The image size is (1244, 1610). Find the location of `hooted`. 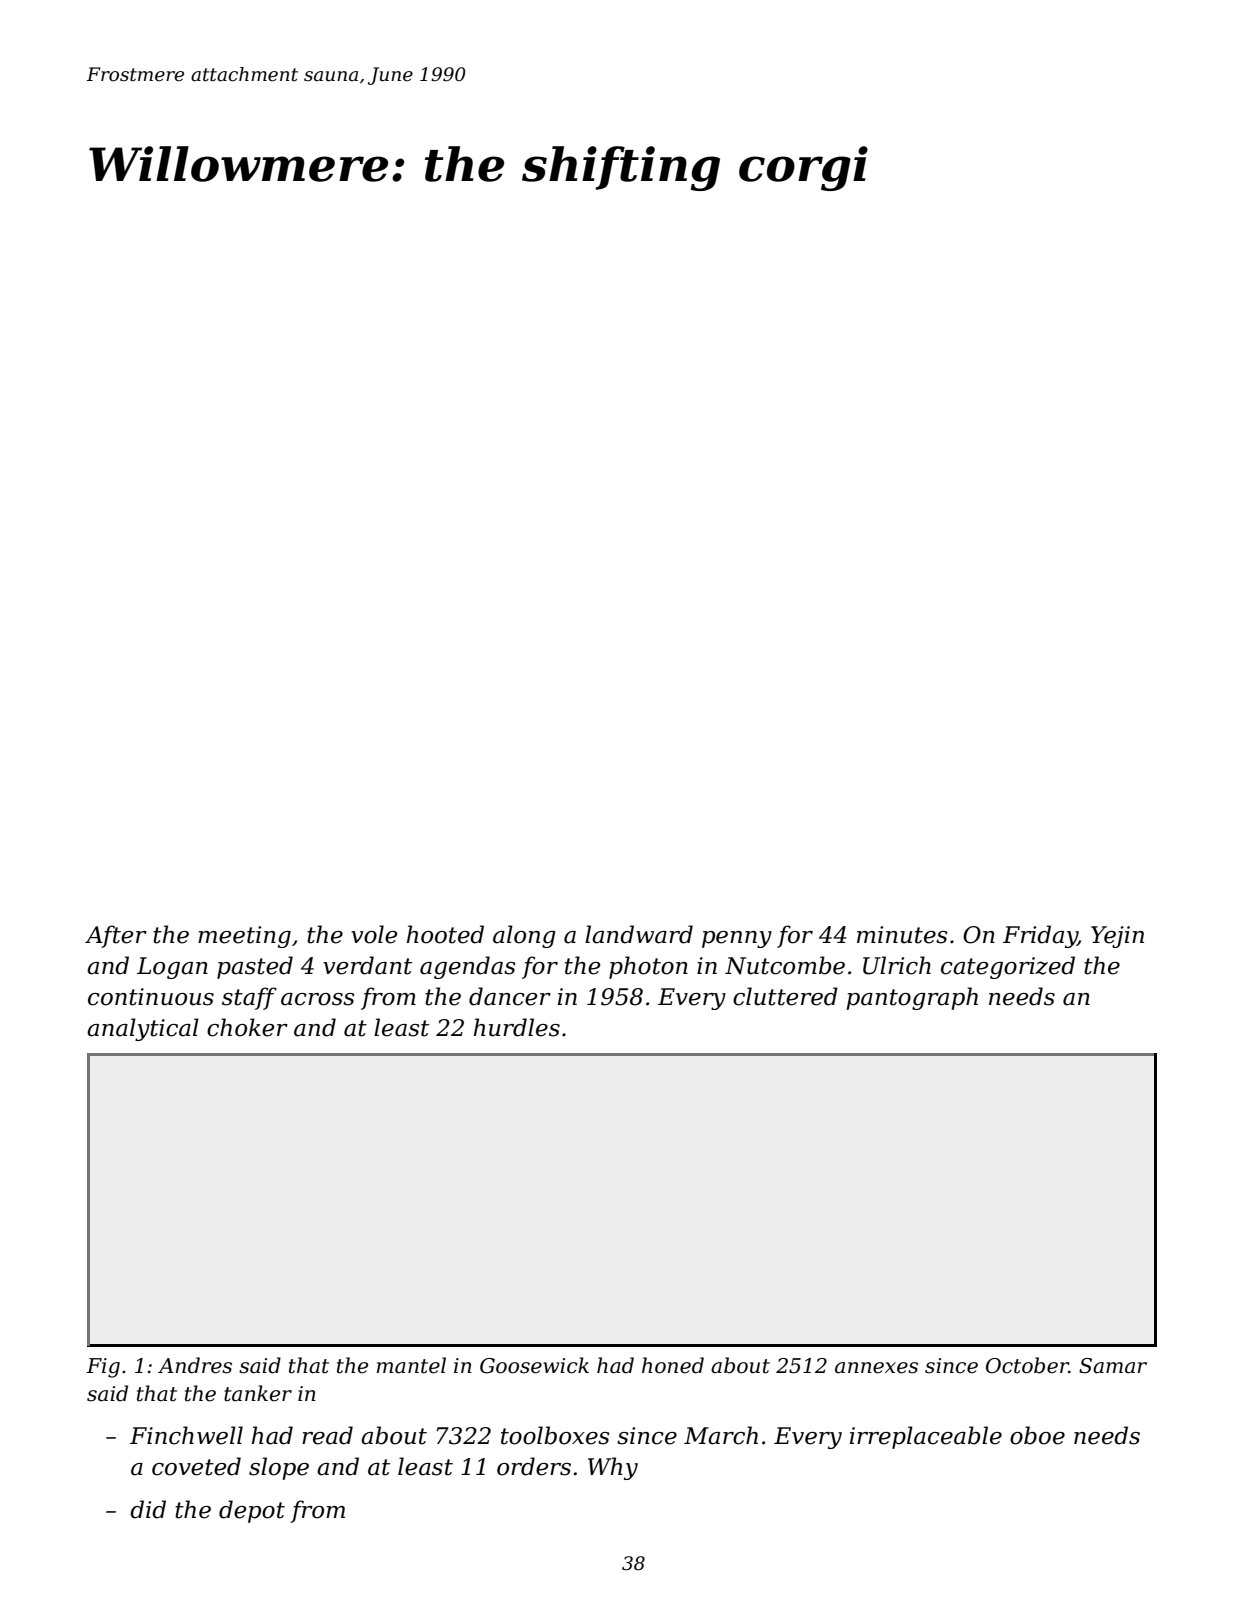

hooted is located at coordinates (445, 934).
